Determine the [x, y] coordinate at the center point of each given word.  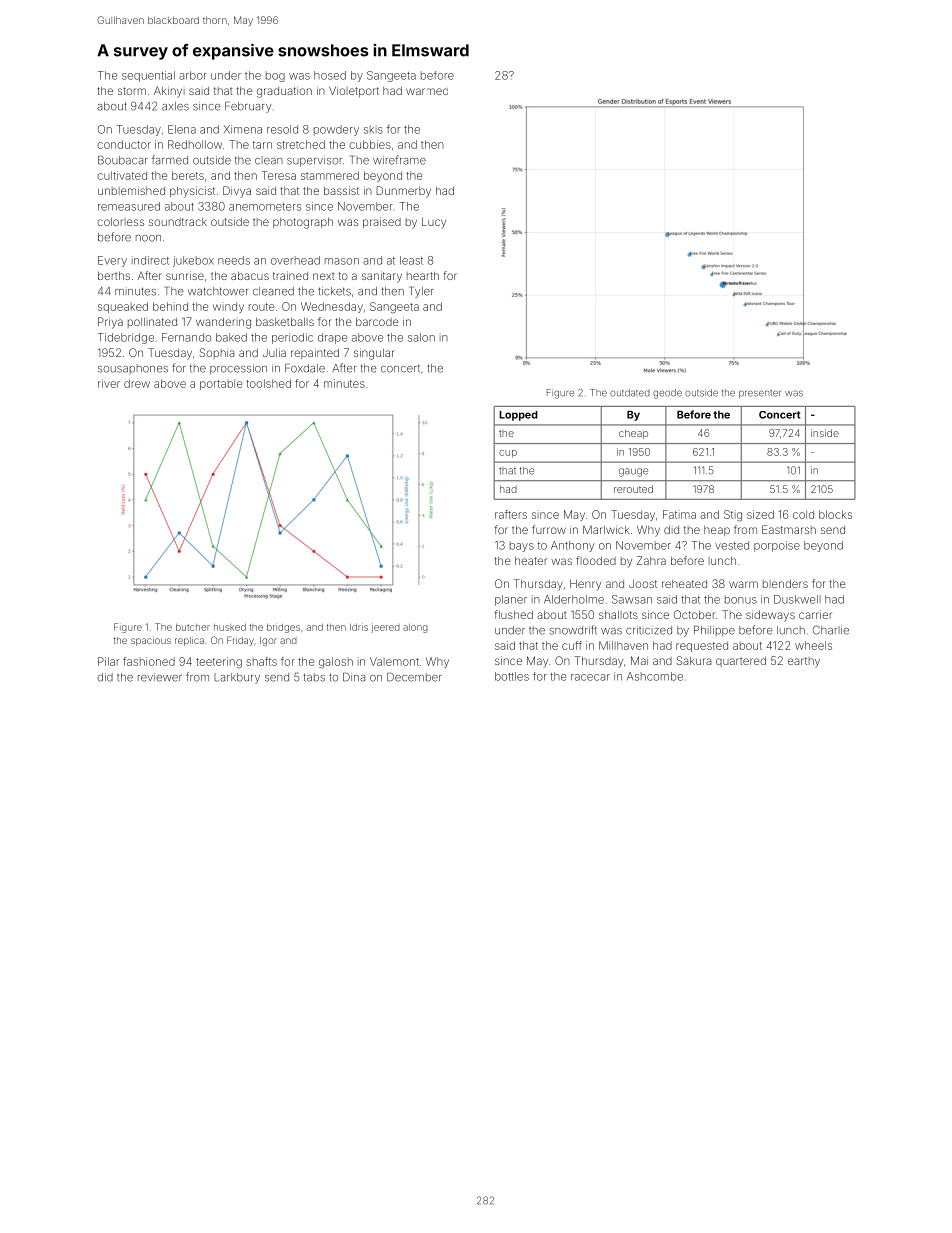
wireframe [399, 160]
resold [282, 129]
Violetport [354, 91]
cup [508, 454]
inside [825, 433]
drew [137, 383]
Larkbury [237, 678]
